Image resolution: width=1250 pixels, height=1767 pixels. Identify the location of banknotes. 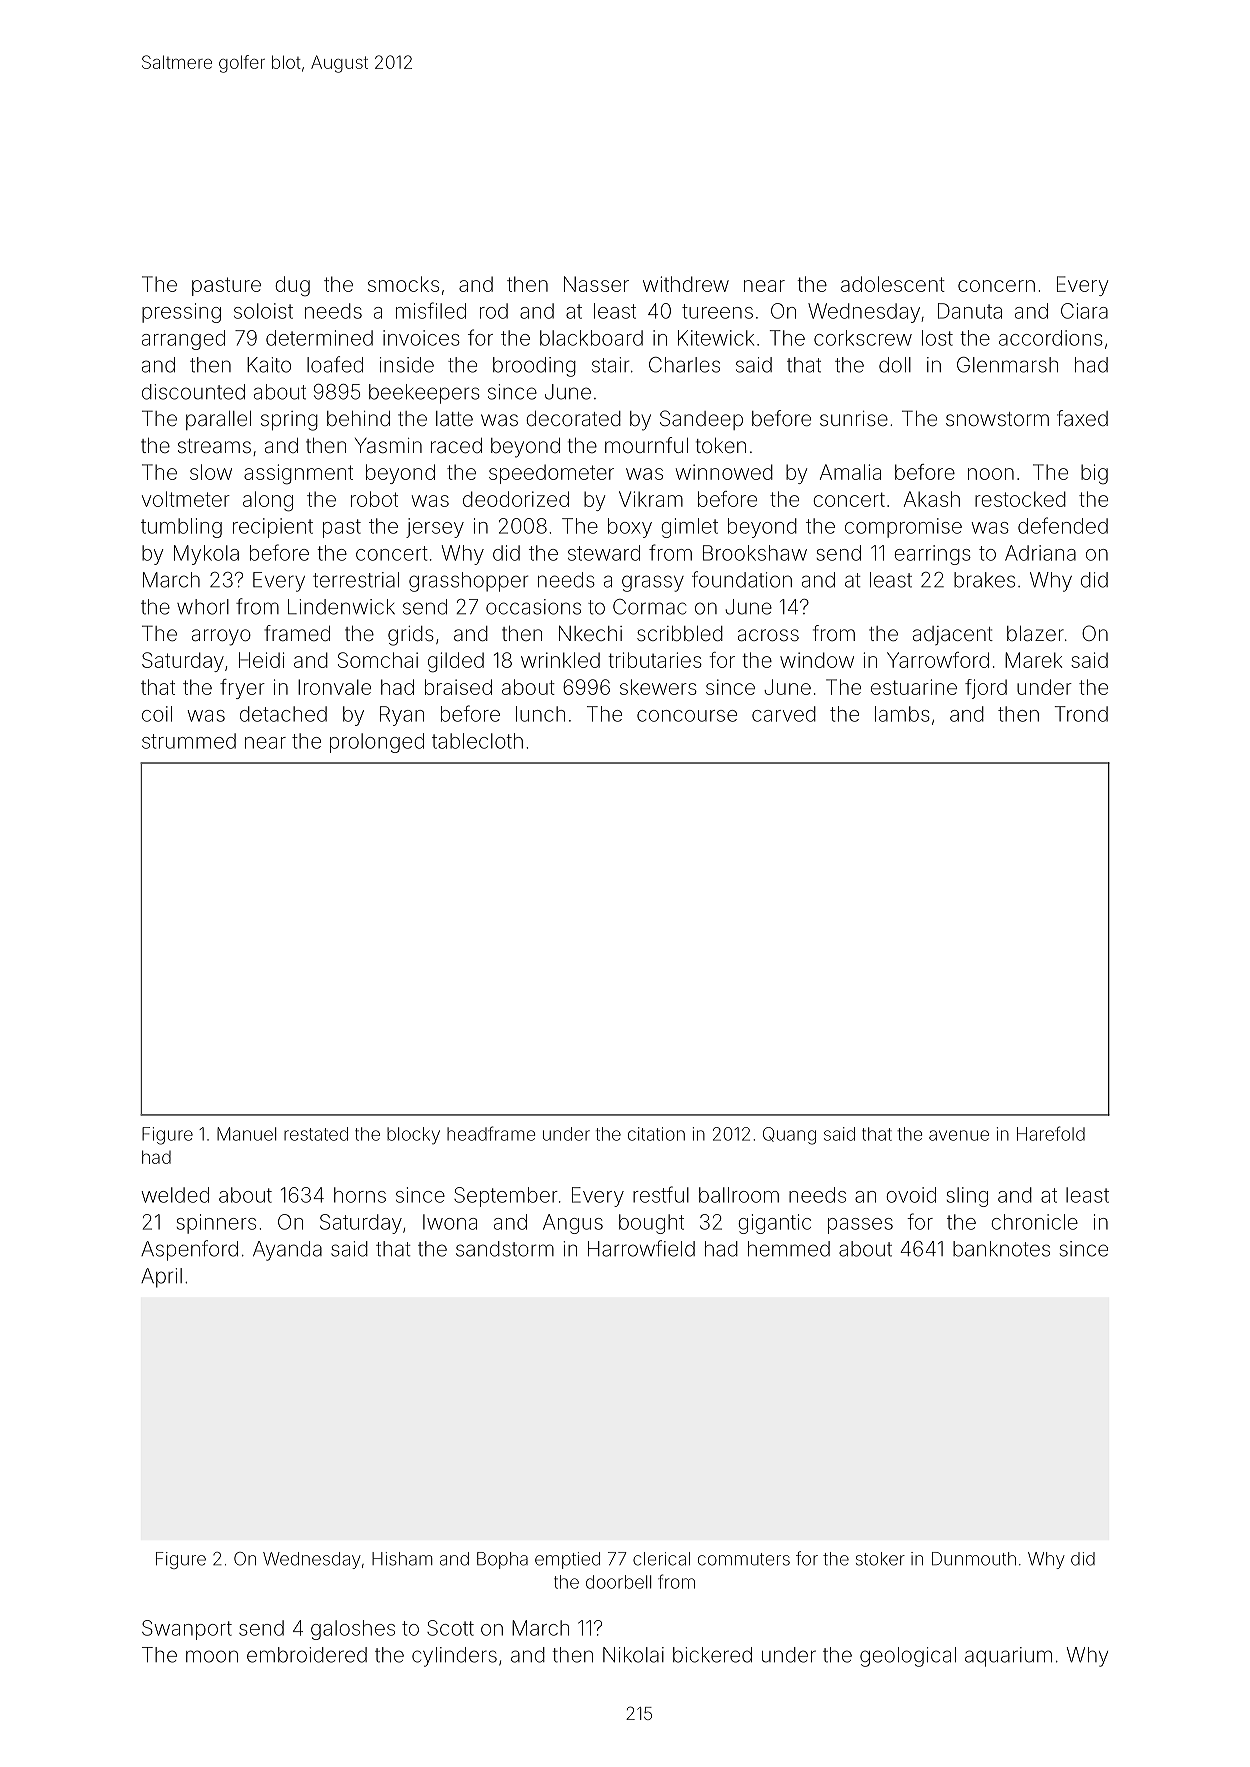
(1001, 1249).
